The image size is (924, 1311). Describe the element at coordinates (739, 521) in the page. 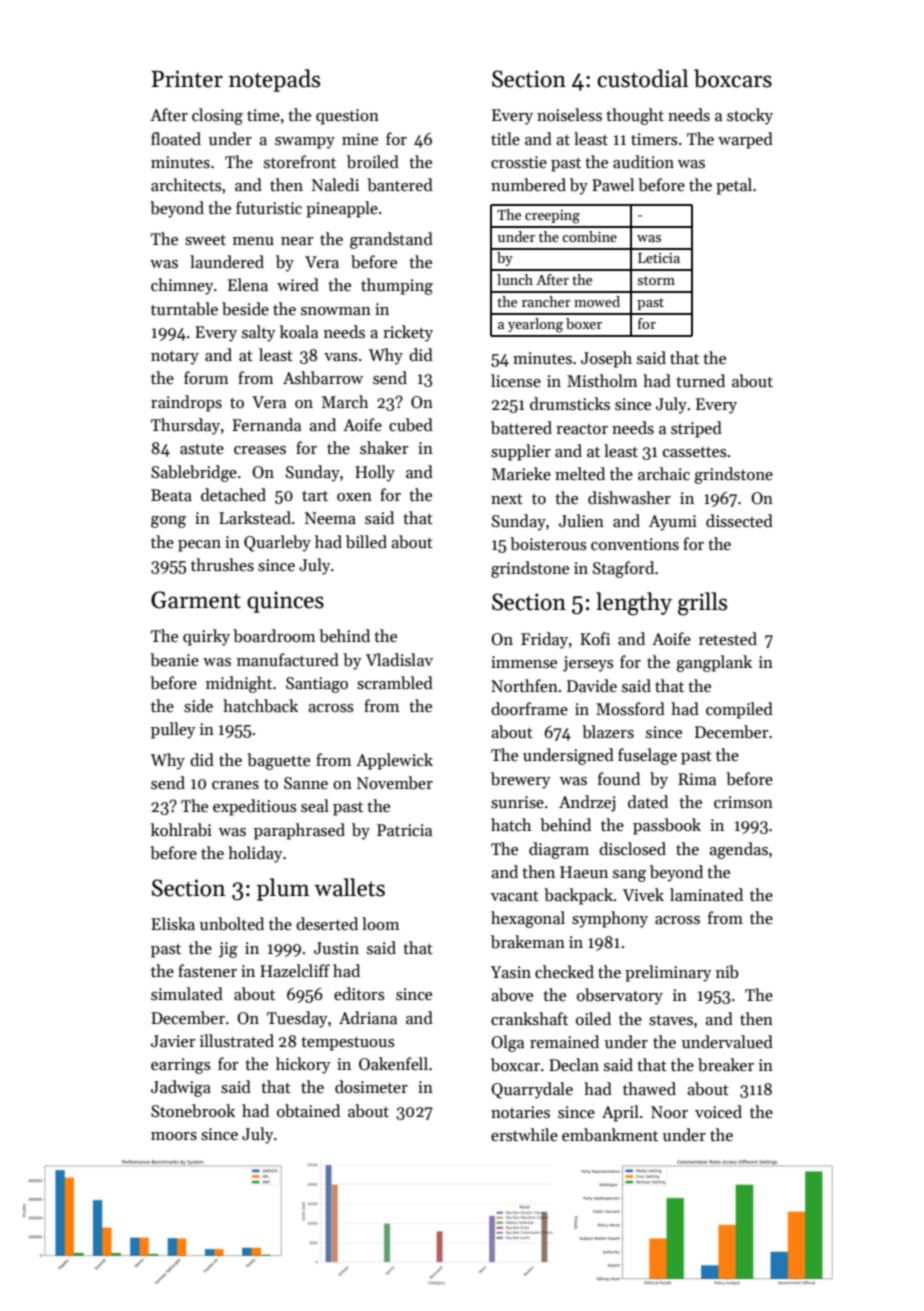

I see `dissected` at that location.
